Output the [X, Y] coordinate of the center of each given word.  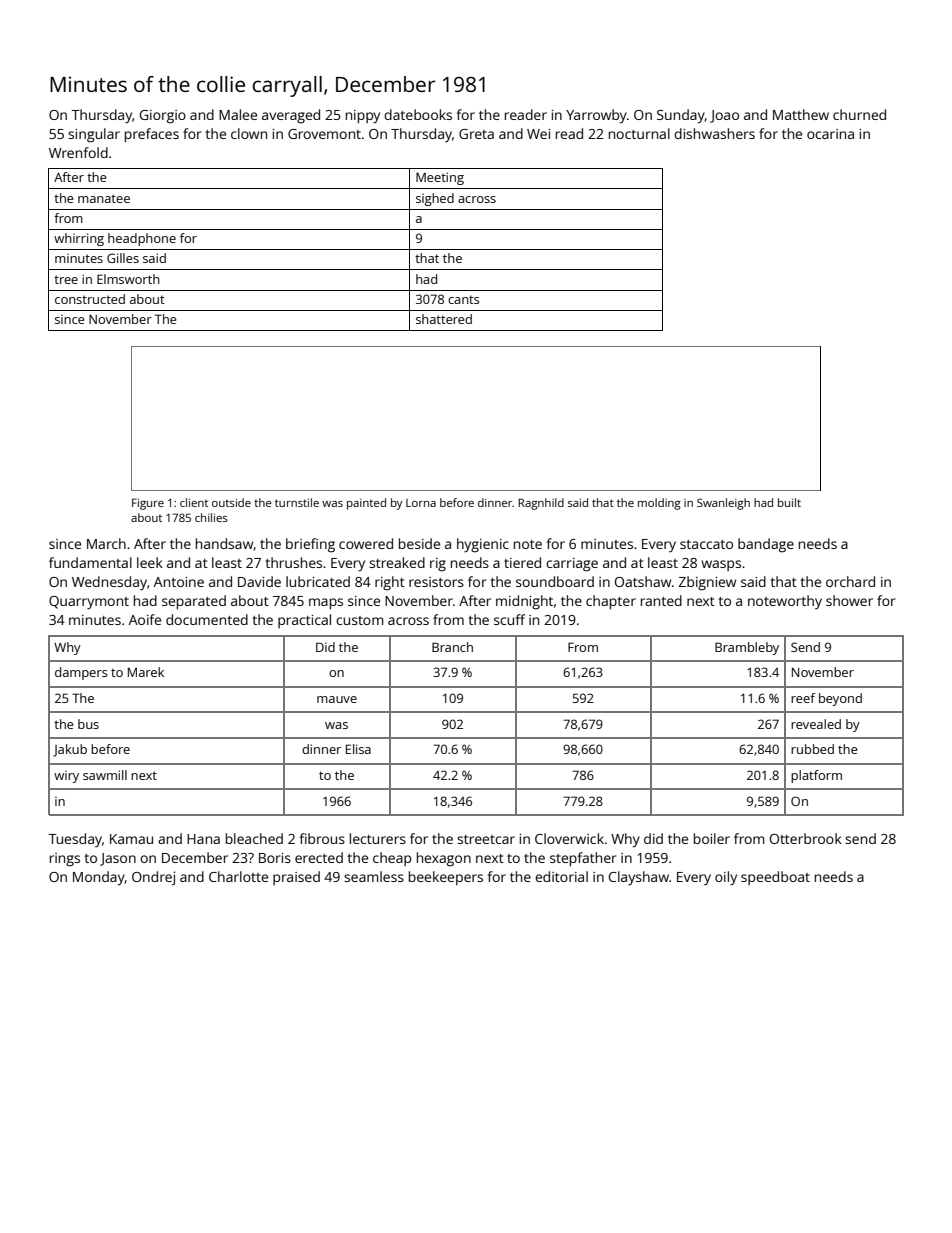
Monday [99, 878]
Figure [148, 504]
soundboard [555, 581]
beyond [840, 699]
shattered [444, 319]
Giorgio [163, 117]
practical [304, 621]
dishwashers [714, 133]
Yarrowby [596, 116]
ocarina [830, 134]
